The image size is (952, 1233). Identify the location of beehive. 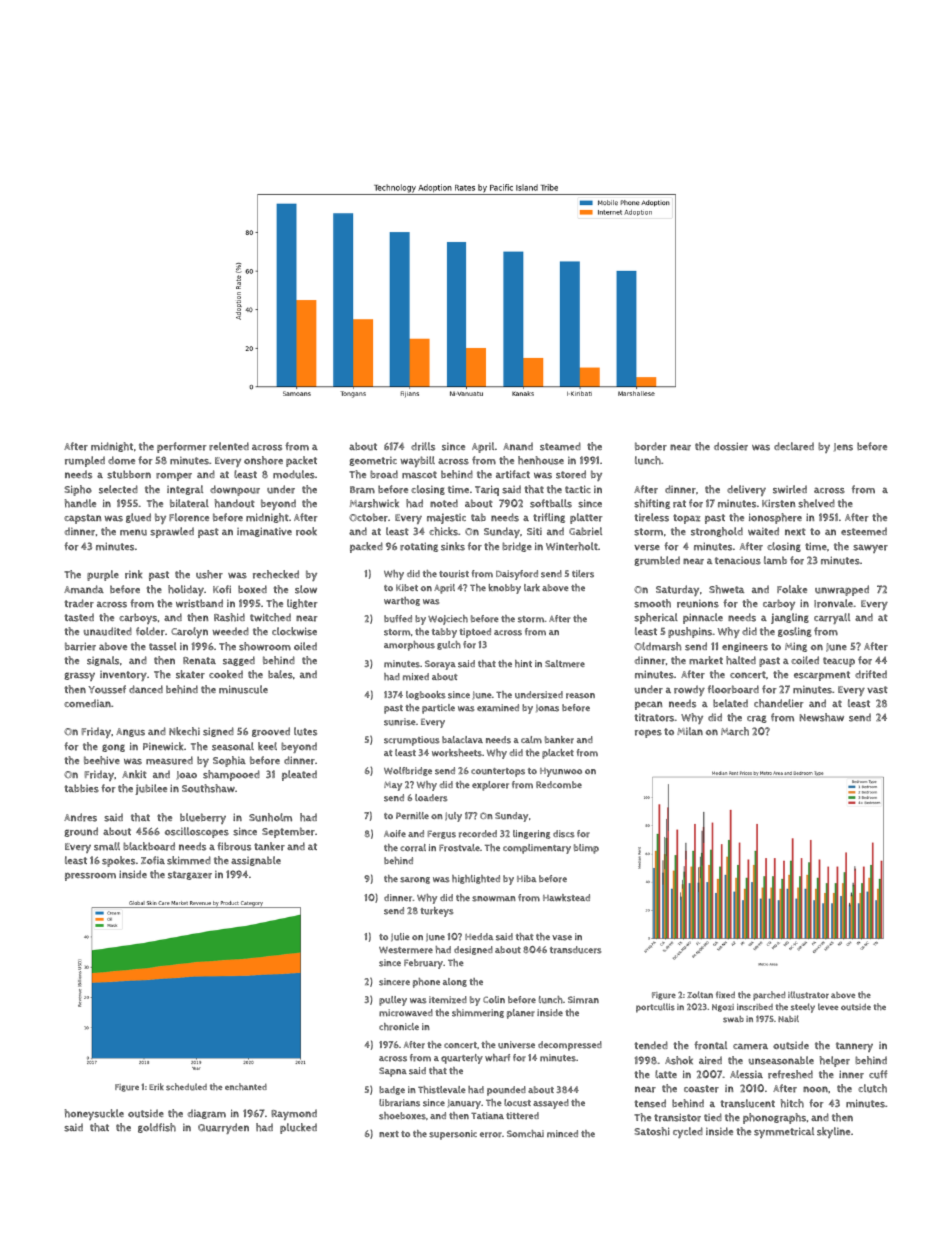
(102, 760).
